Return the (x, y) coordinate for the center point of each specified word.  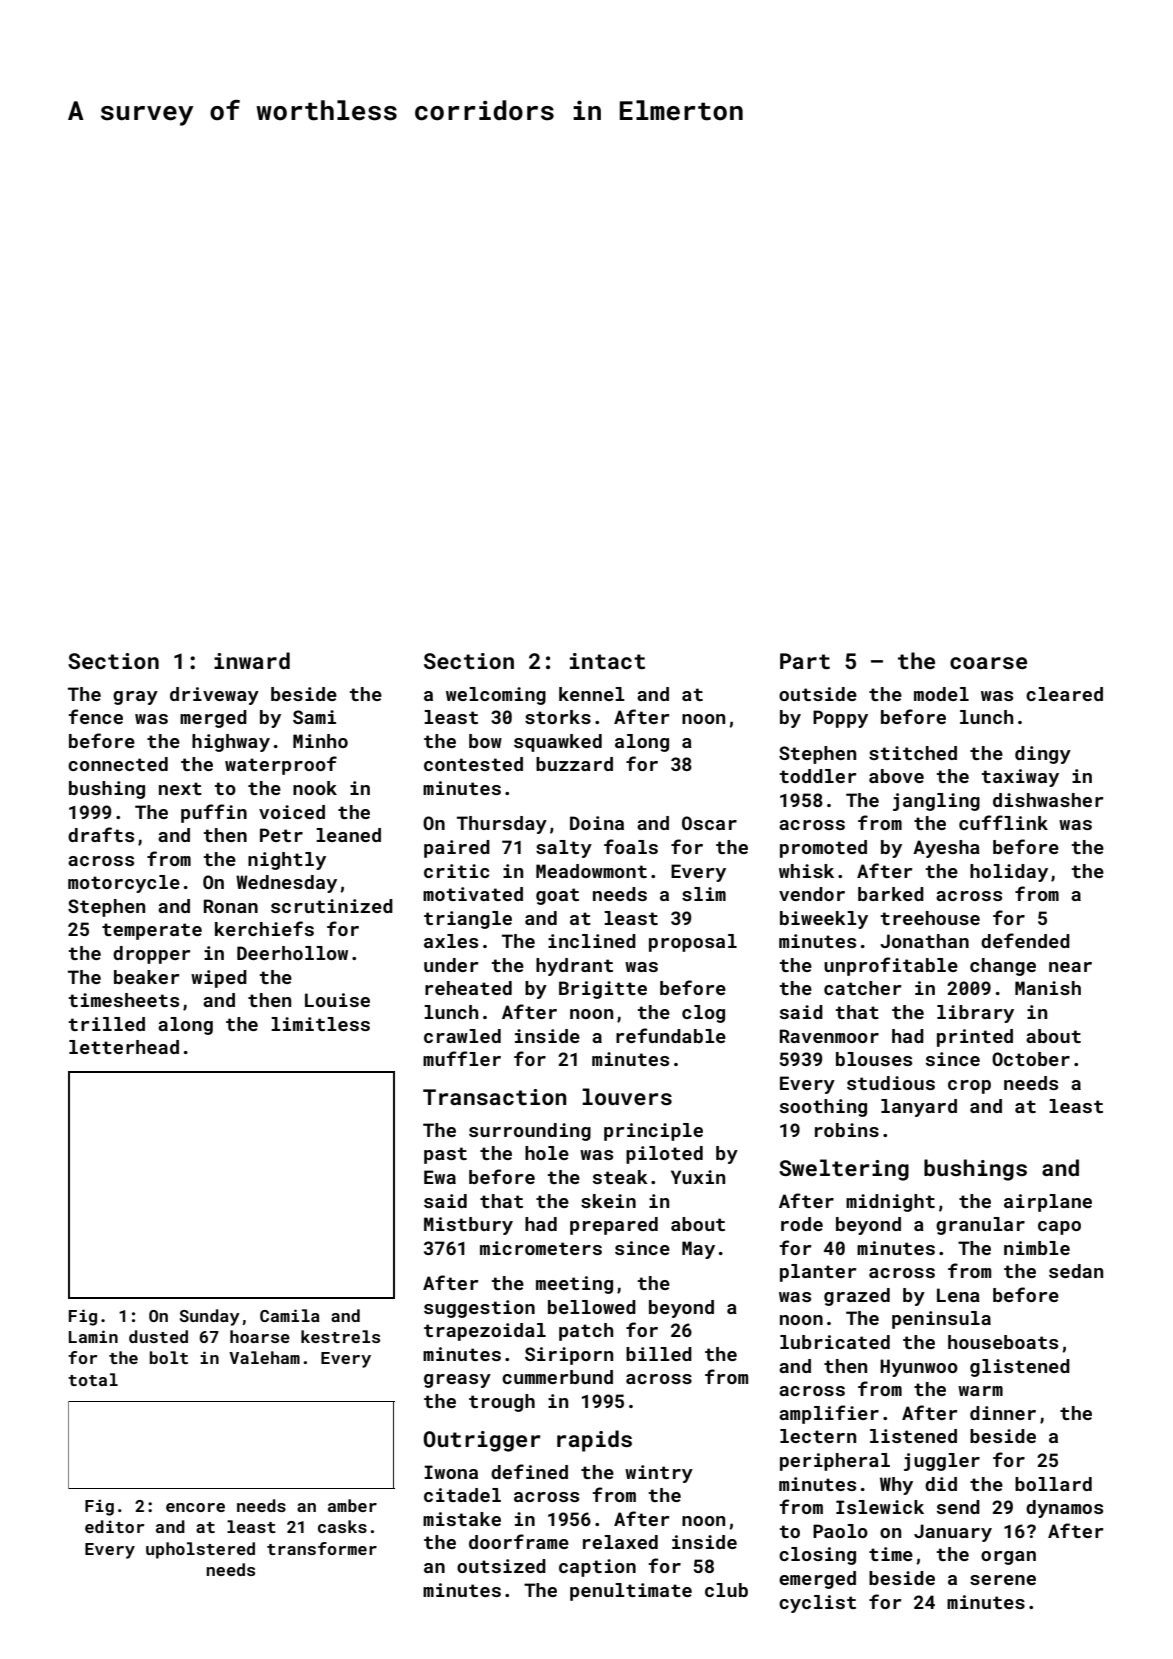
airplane (1048, 1203)
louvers (627, 1096)
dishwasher (1048, 800)
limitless (320, 1024)
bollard (1053, 1484)
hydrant (574, 967)
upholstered (200, 1550)
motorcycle (124, 884)
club (726, 1590)
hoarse (260, 1336)
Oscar (709, 823)
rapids (594, 1441)
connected (118, 764)
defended (1025, 940)
